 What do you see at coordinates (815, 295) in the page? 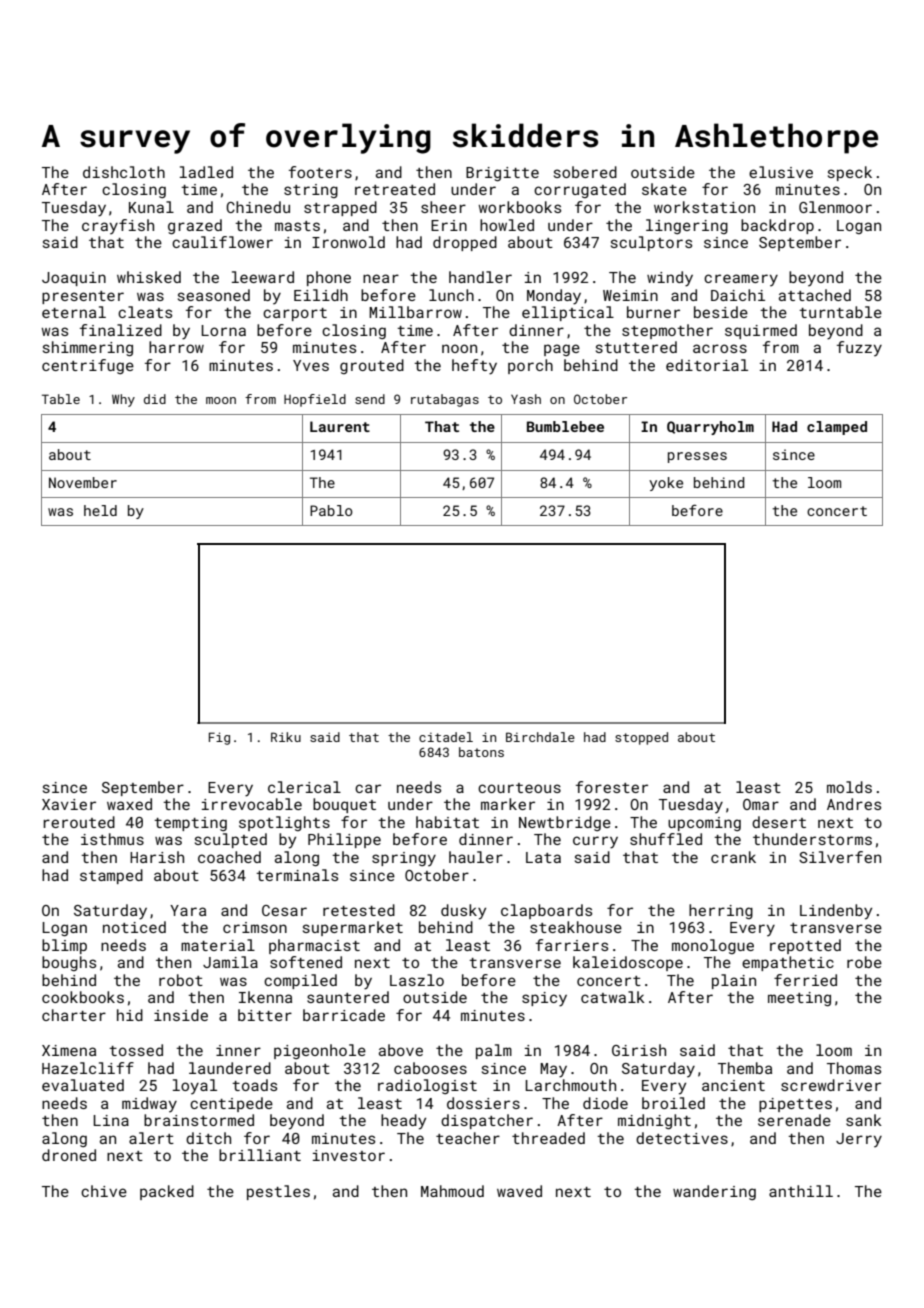
I see `attached` at bounding box center [815, 295].
